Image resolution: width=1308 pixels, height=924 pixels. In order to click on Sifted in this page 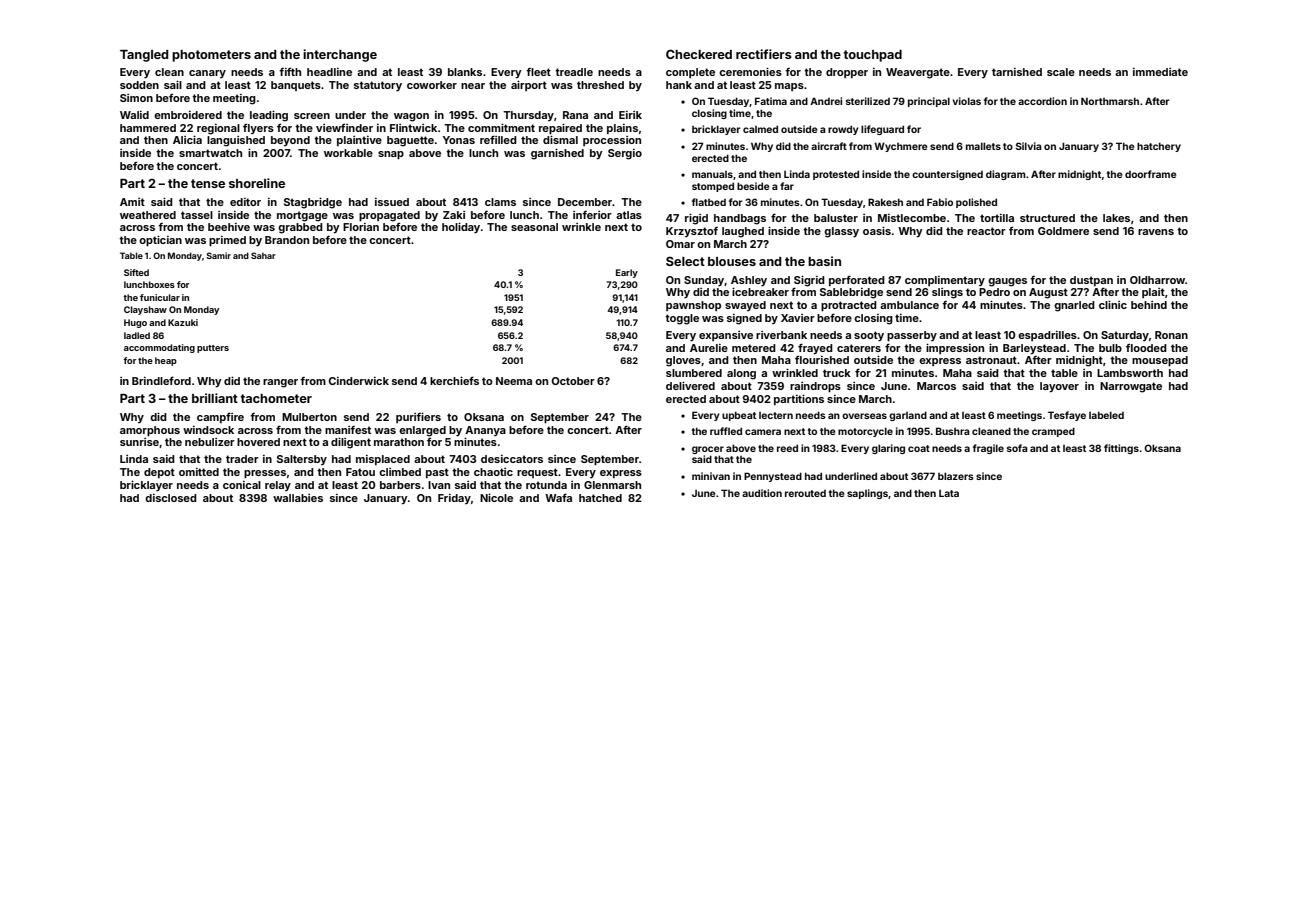, I will do `click(136, 272)`.
